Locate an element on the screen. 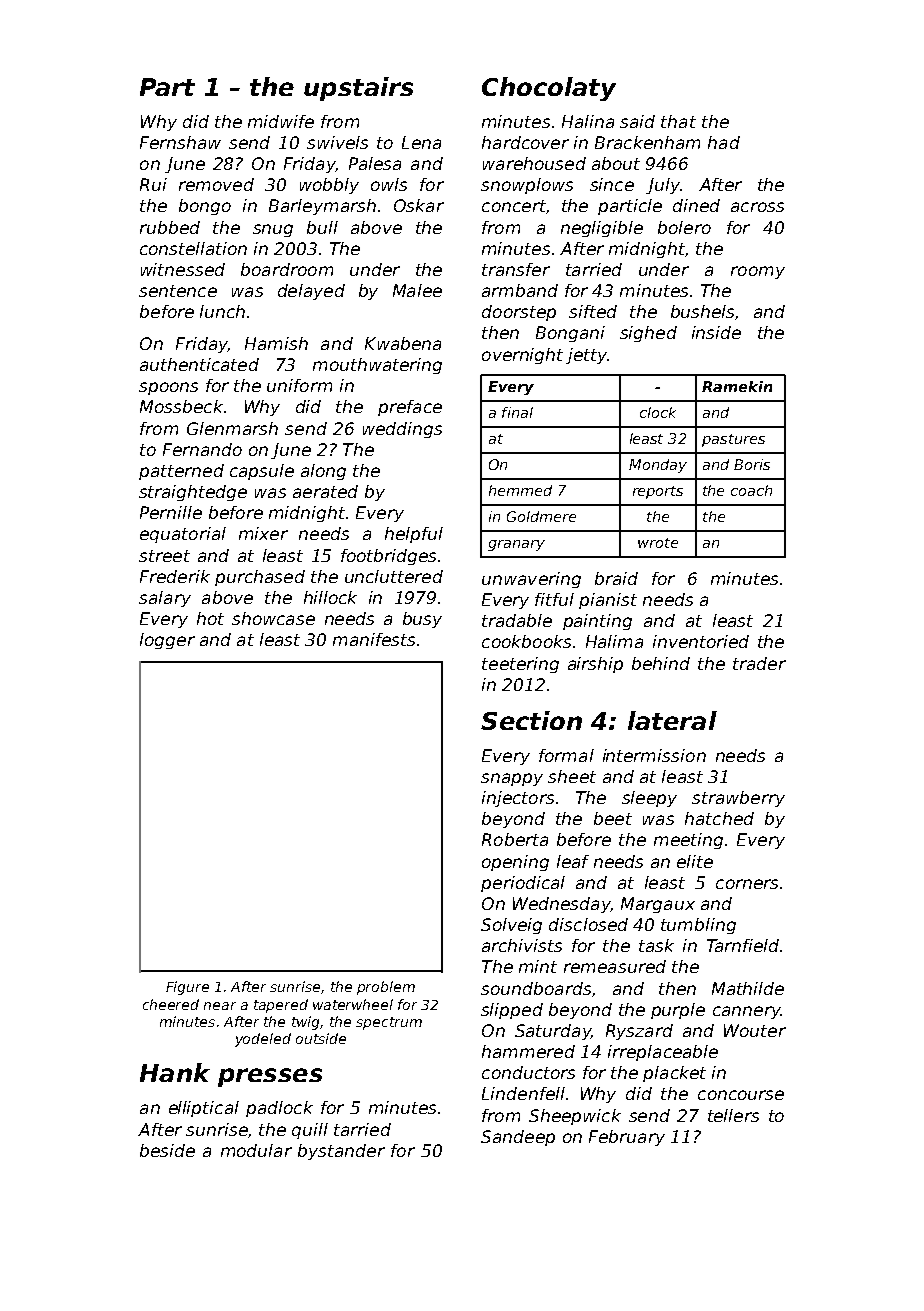 The image size is (924, 1311). upstairs is located at coordinates (358, 89).
